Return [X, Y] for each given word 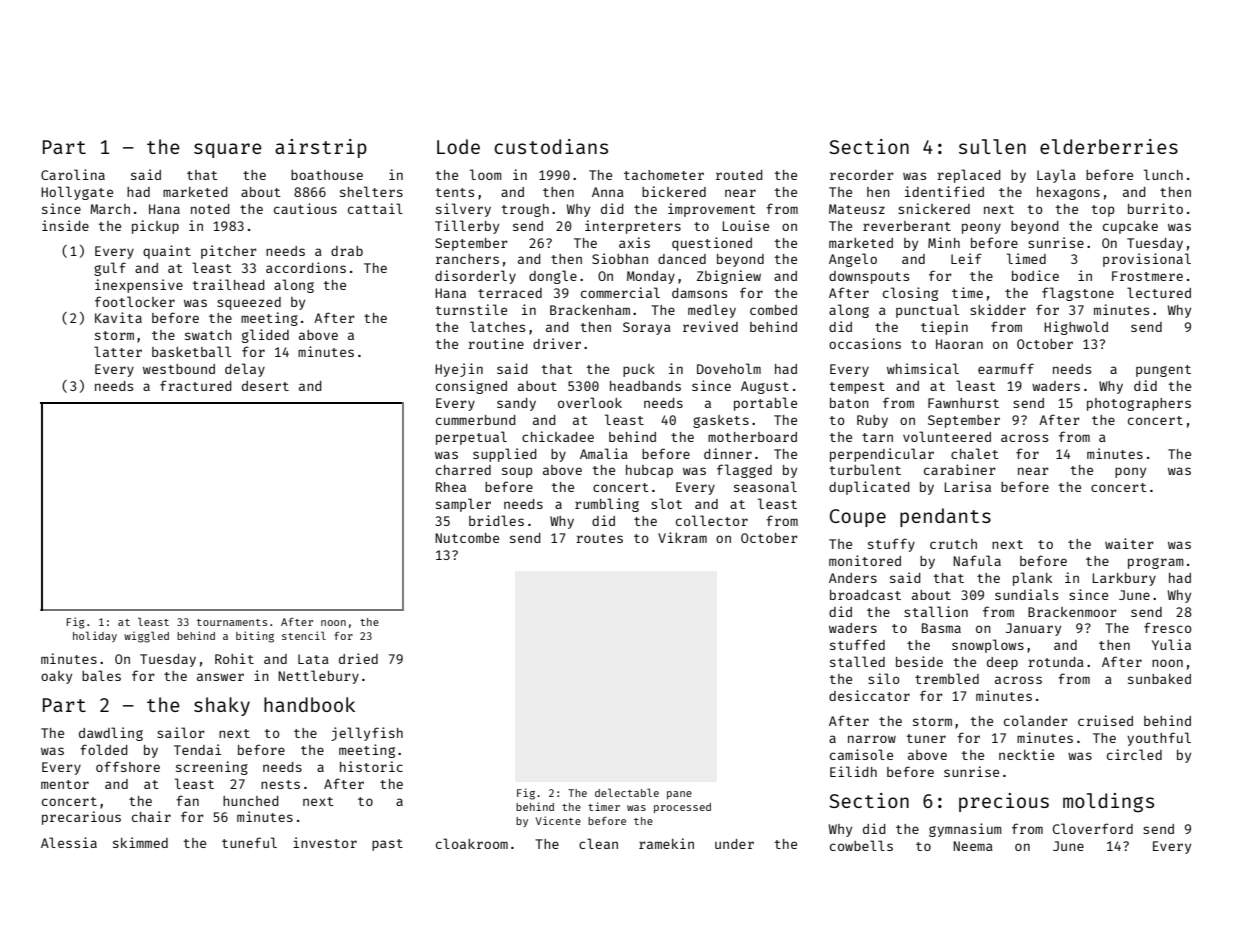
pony [1130, 472]
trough [525, 210]
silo [884, 678]
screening [212, 768]
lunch [1163, 174]
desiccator [869, 695]
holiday [95, 636]
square [228, 150]
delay [245, 370]
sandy [516, 404]
